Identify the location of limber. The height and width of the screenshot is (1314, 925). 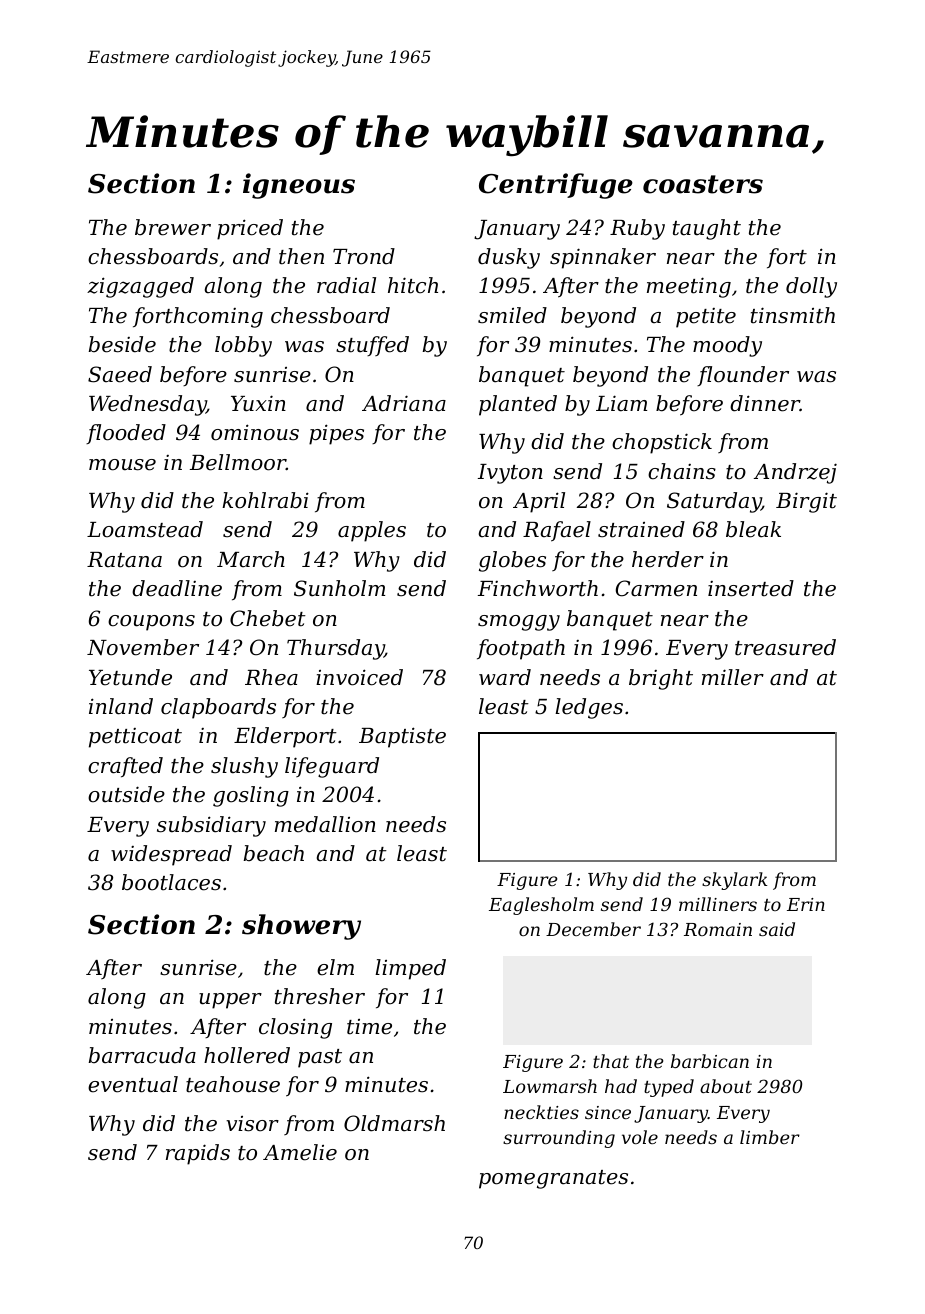
(770, 1137).
